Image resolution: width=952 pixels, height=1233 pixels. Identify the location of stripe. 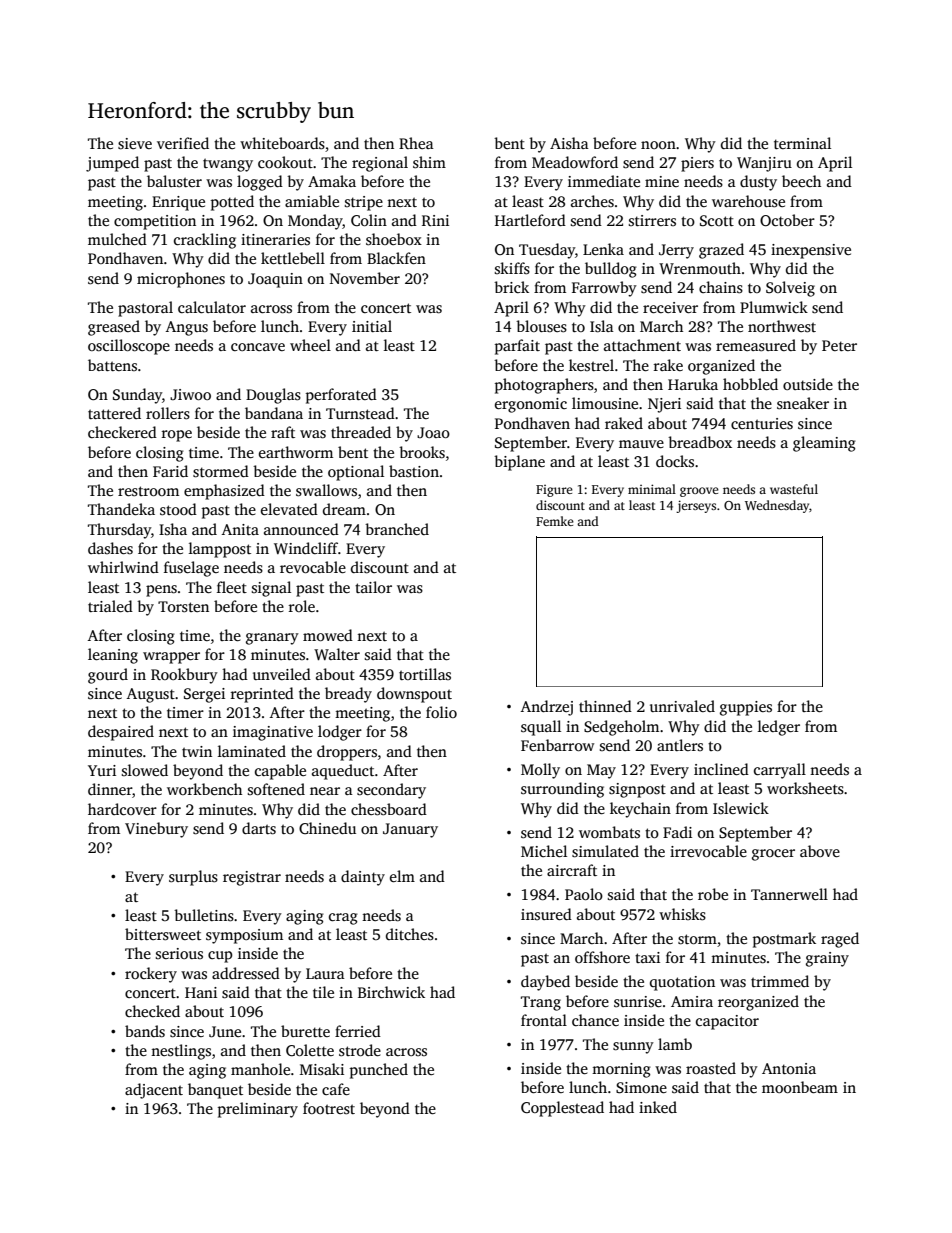
(364, 203).
